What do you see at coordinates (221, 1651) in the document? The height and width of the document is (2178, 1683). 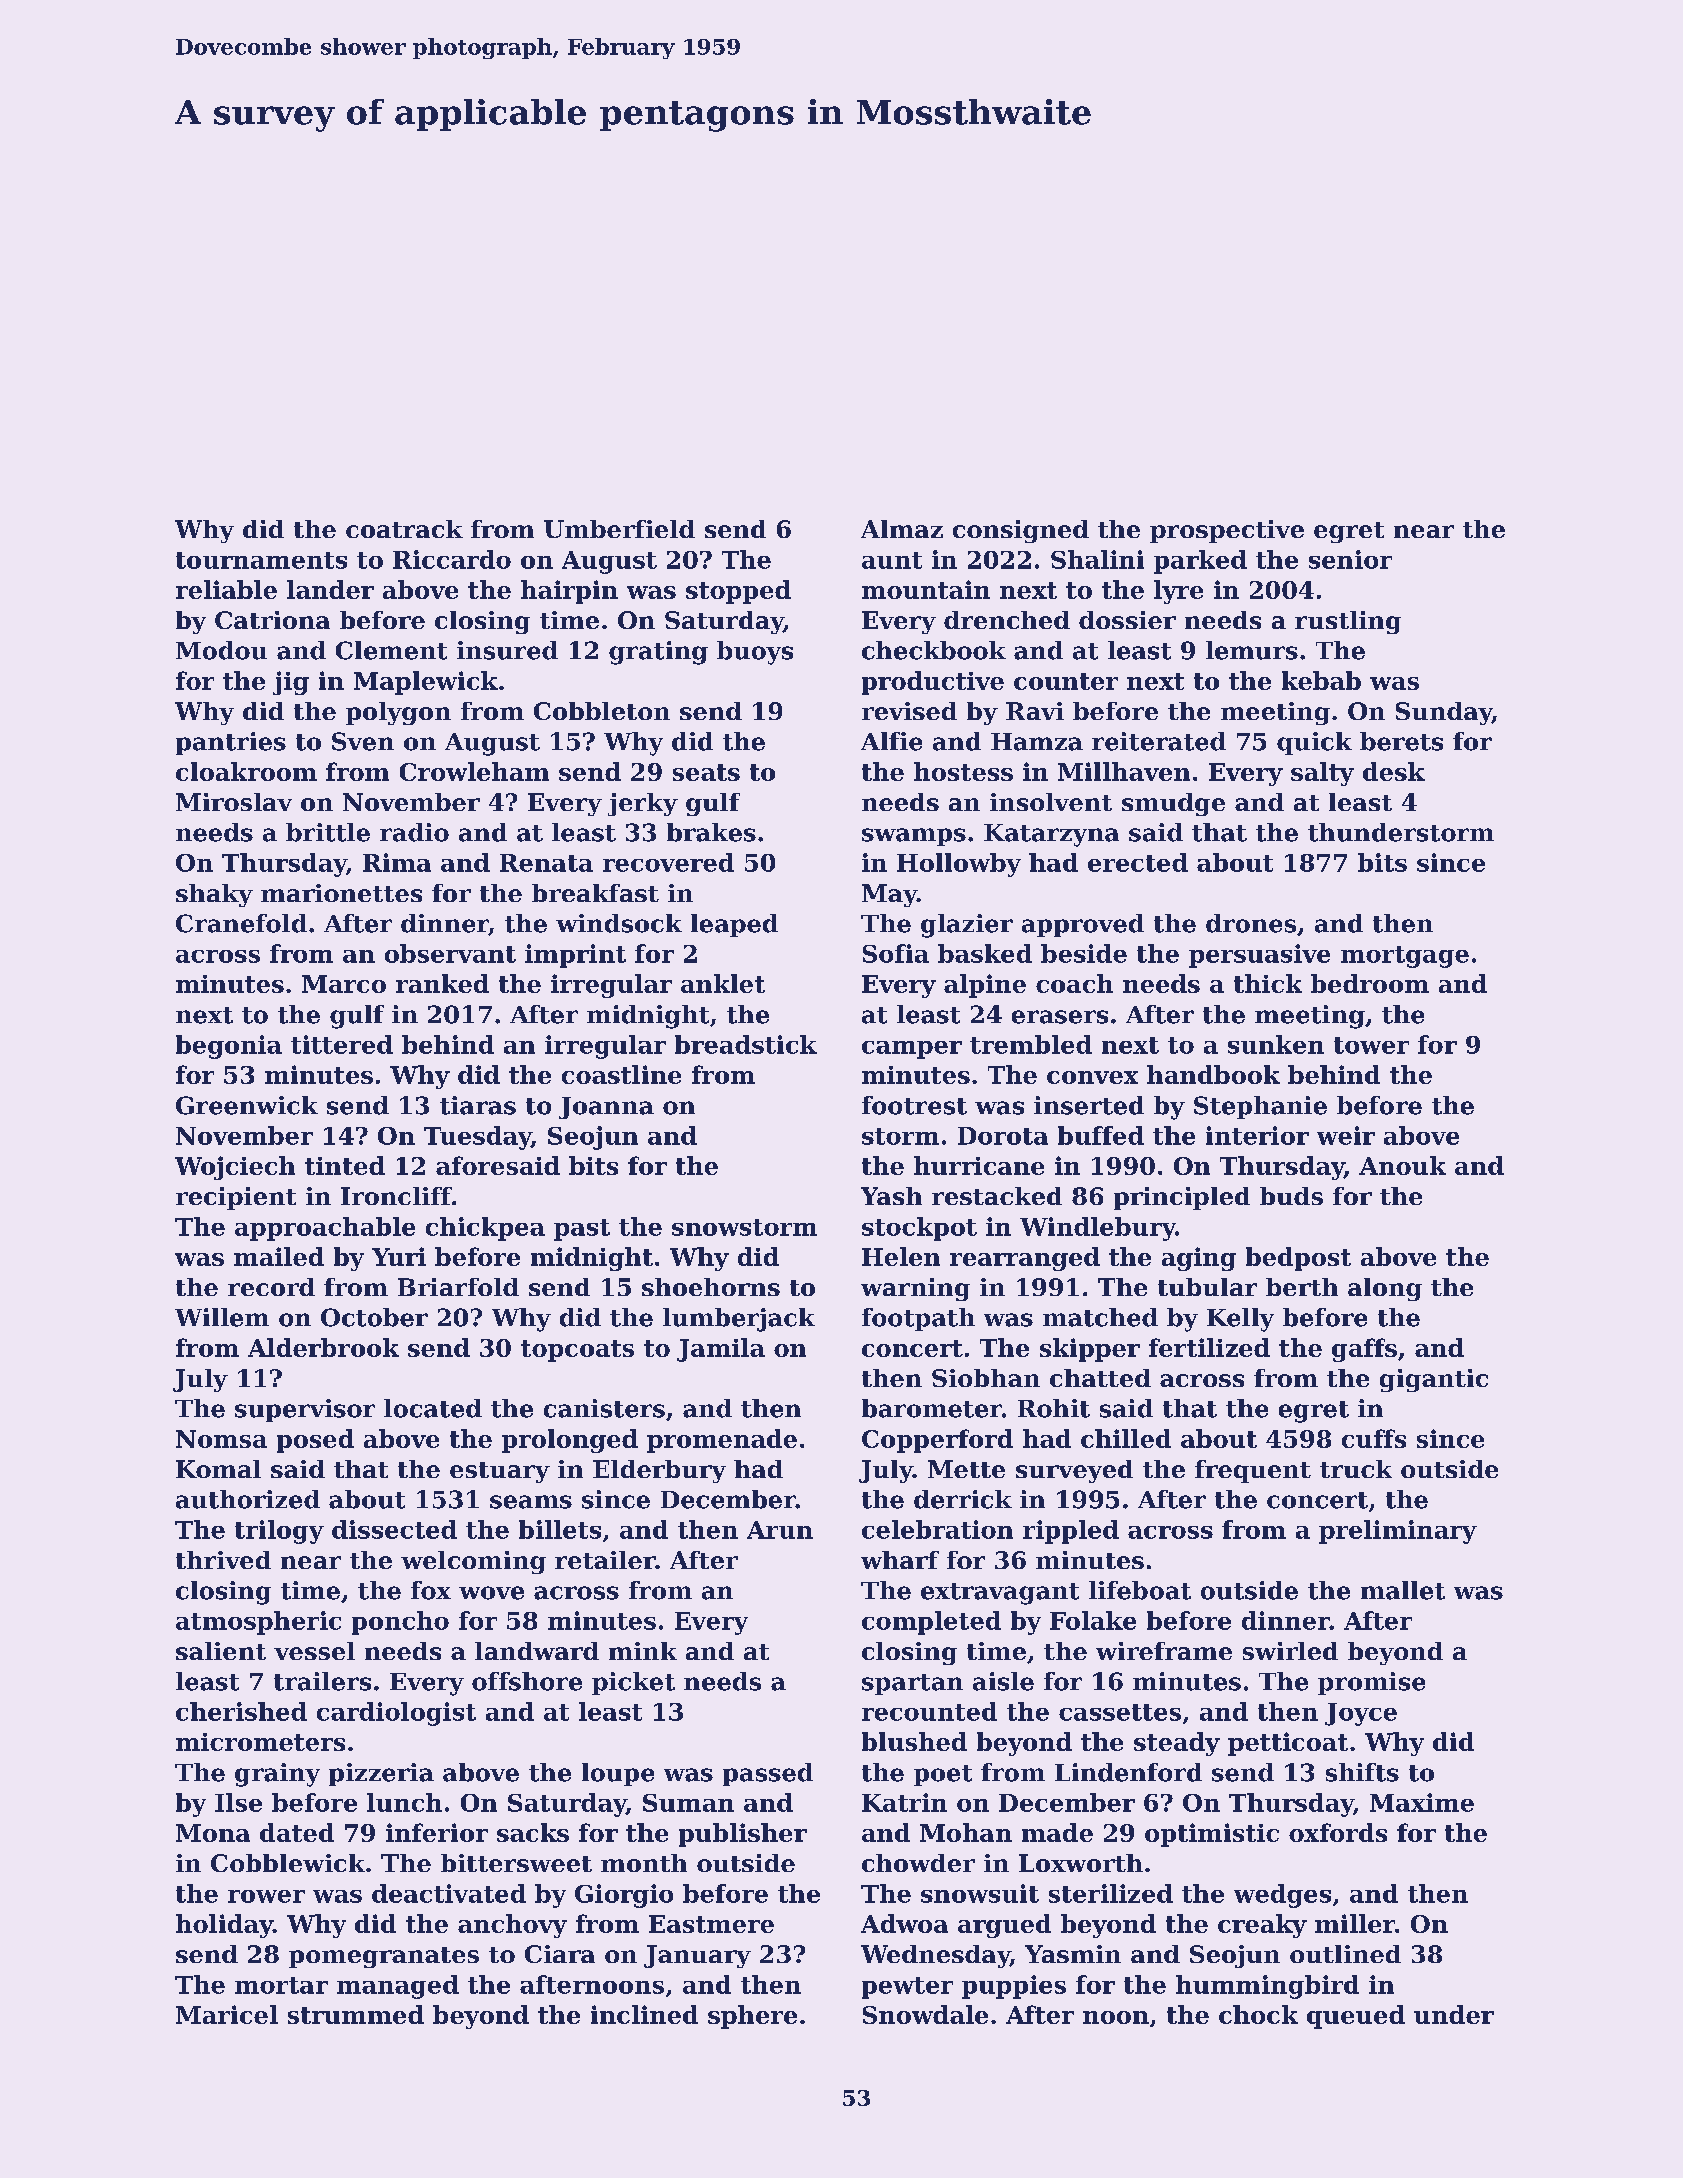 I see `salient` at bounding box center [221, 1651].
